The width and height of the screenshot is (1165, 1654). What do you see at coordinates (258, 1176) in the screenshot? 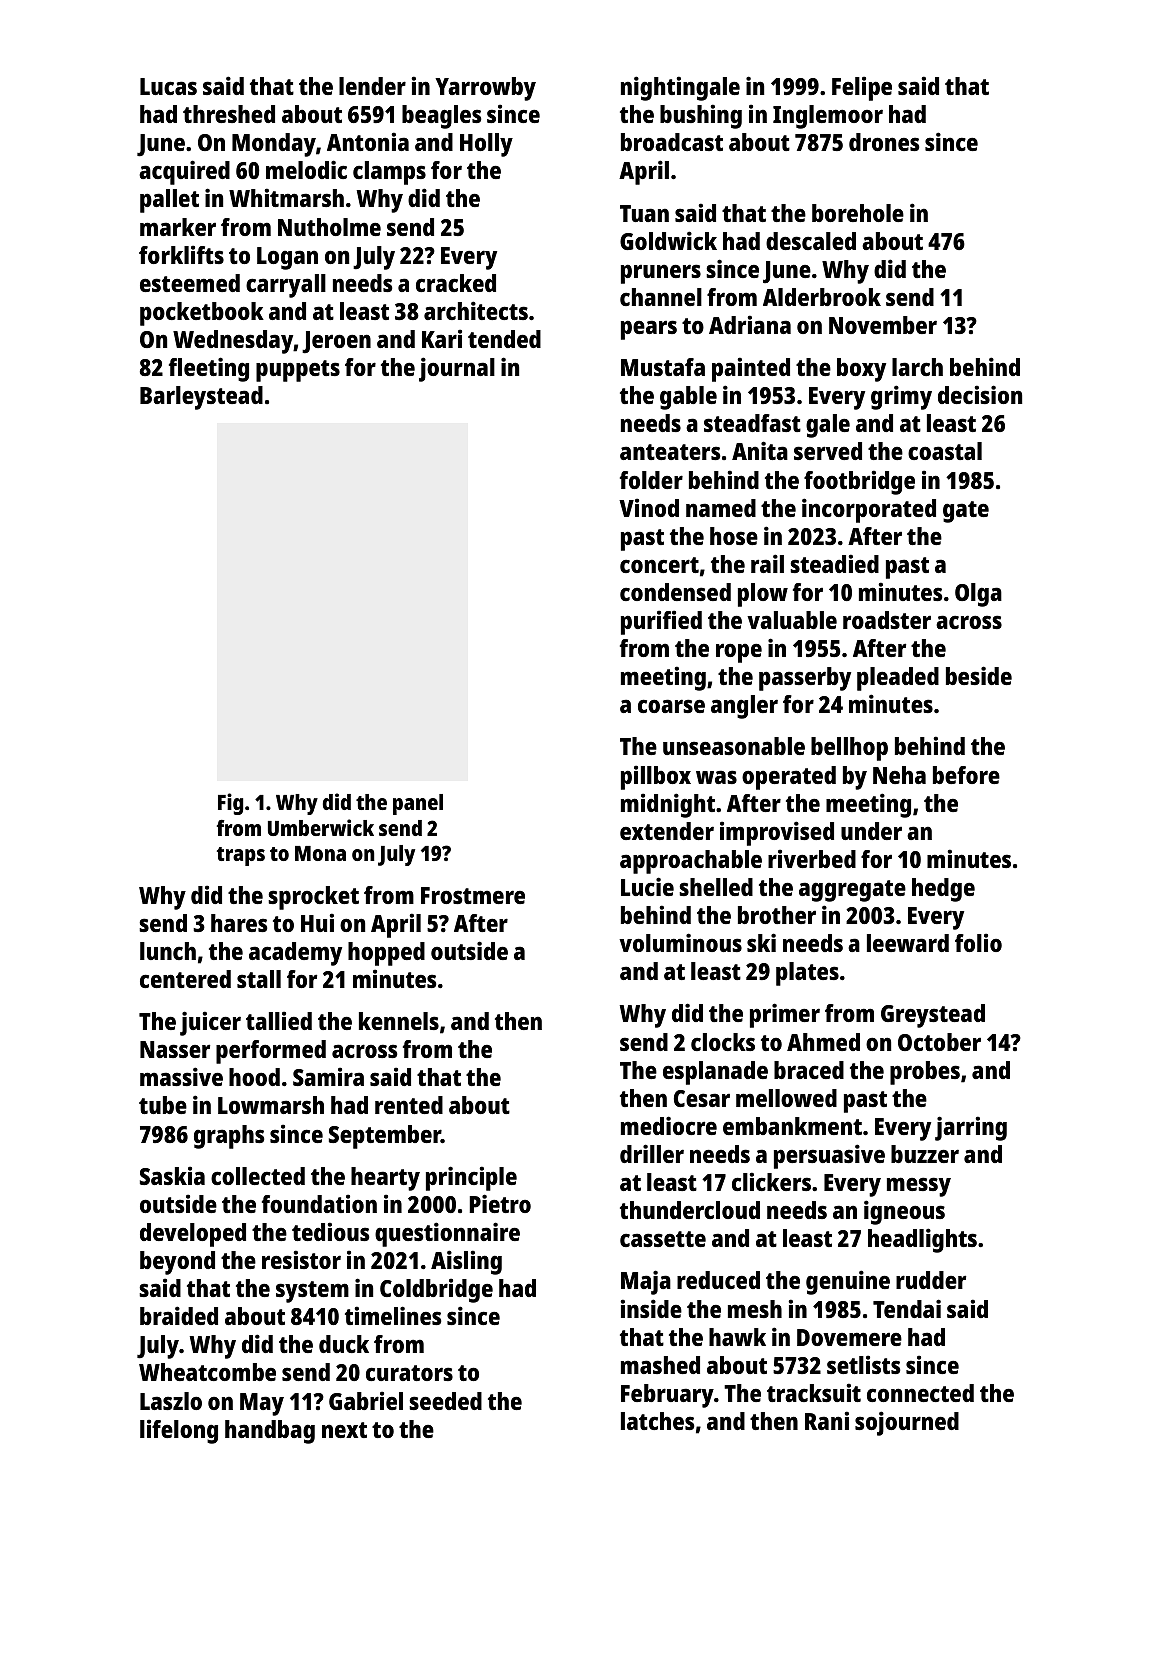
I see `collected` at bounding box center [258, 1176].
